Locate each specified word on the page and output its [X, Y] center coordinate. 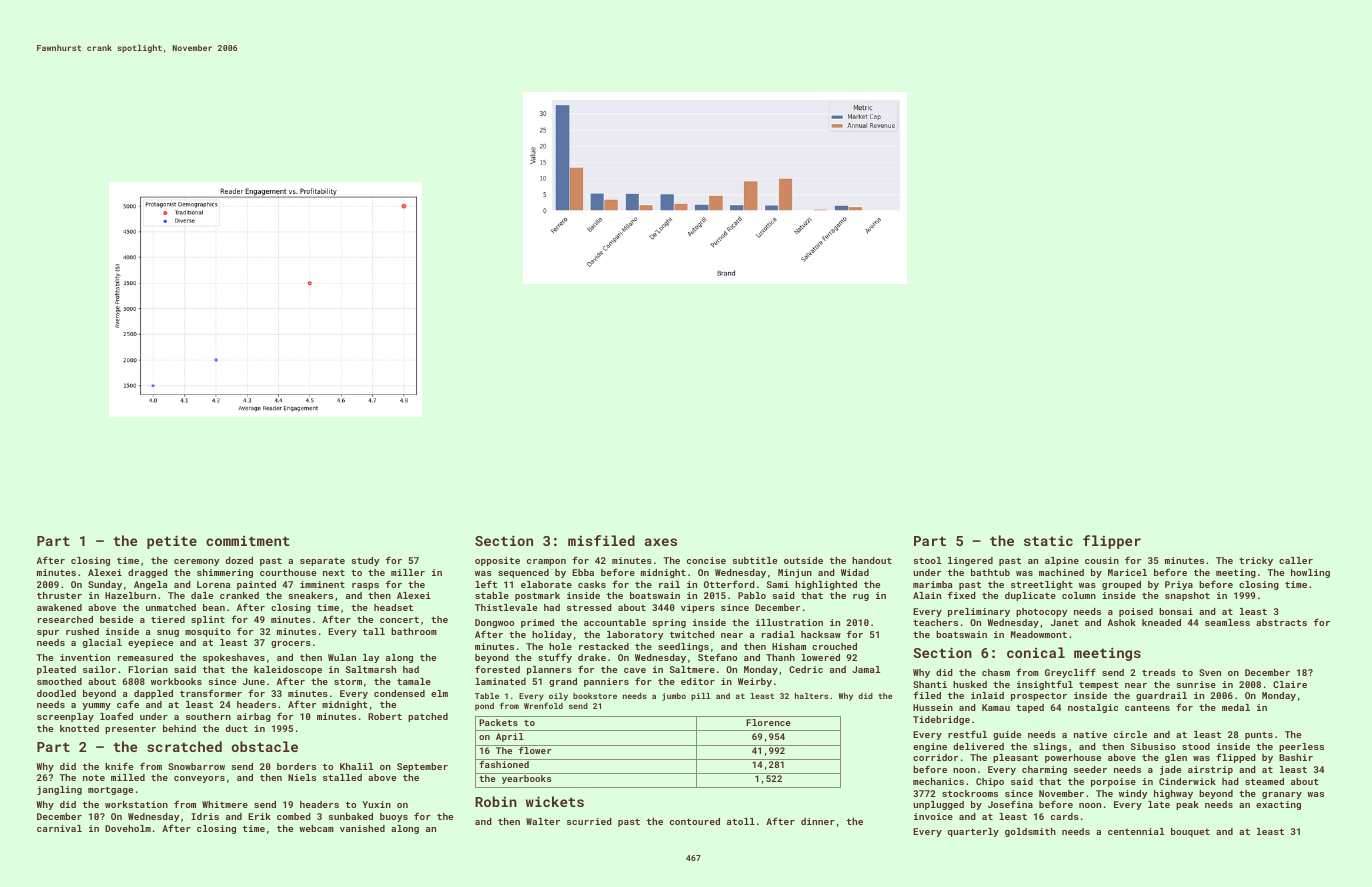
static [1048, 540]
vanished [362, 828]
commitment [247, 541]
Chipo [990, 782]
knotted [79, 728]
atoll [741, 821]
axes [661, 542]
